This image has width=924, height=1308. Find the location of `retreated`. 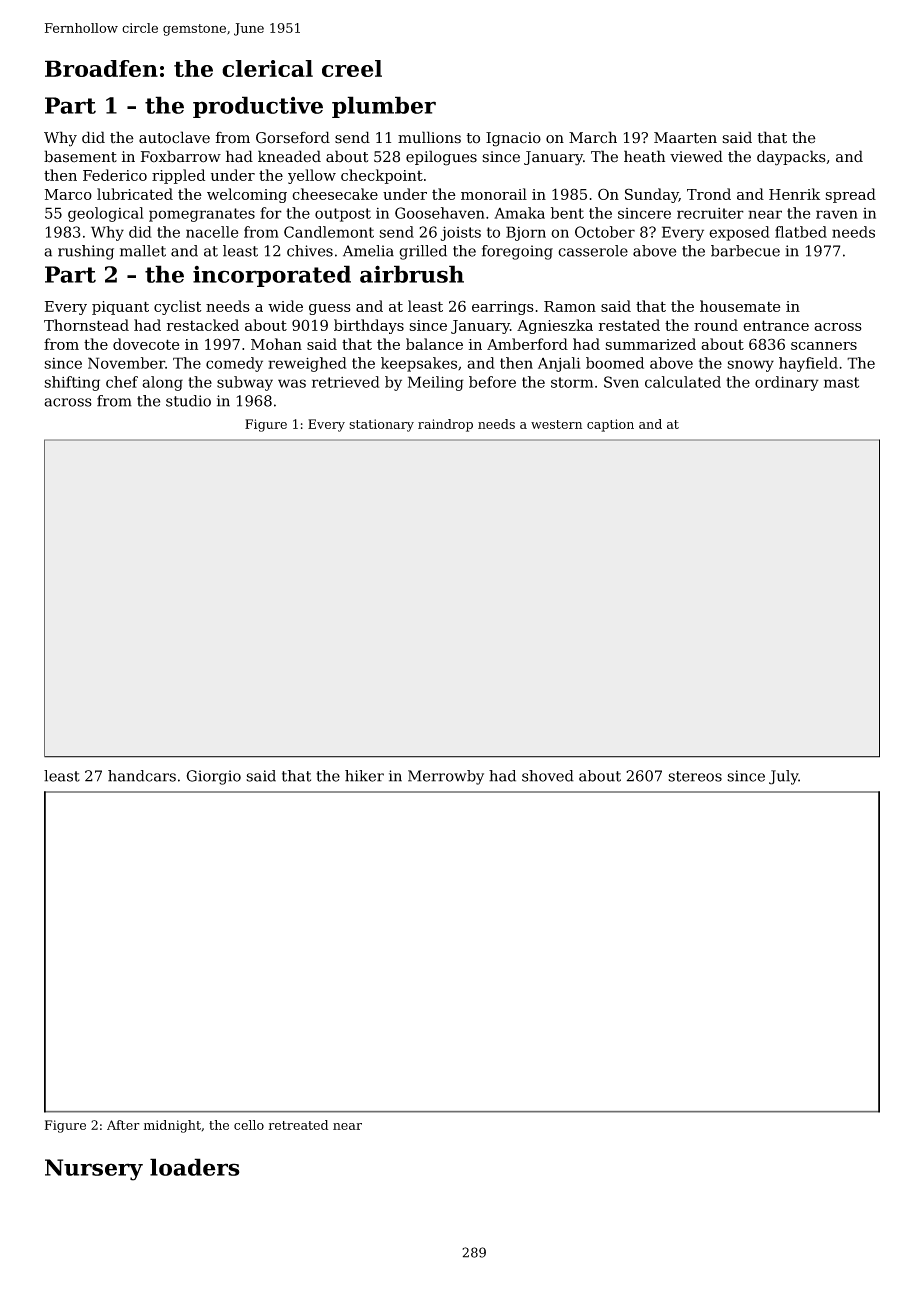

retreated is located at coordinates (298, 1125).
